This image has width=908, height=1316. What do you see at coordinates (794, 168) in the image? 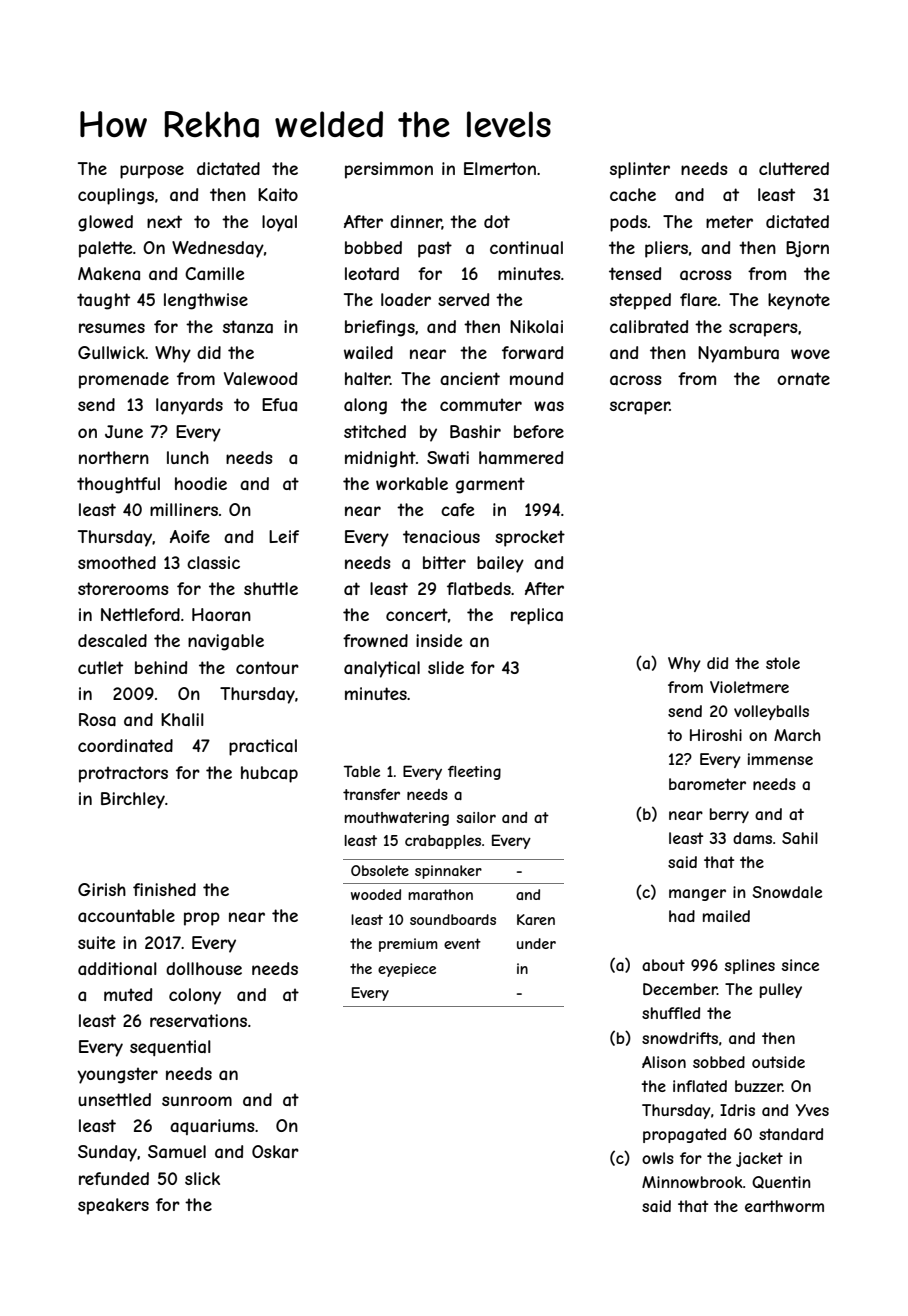
I see `cluttered` at bounding box center [794, 168].
